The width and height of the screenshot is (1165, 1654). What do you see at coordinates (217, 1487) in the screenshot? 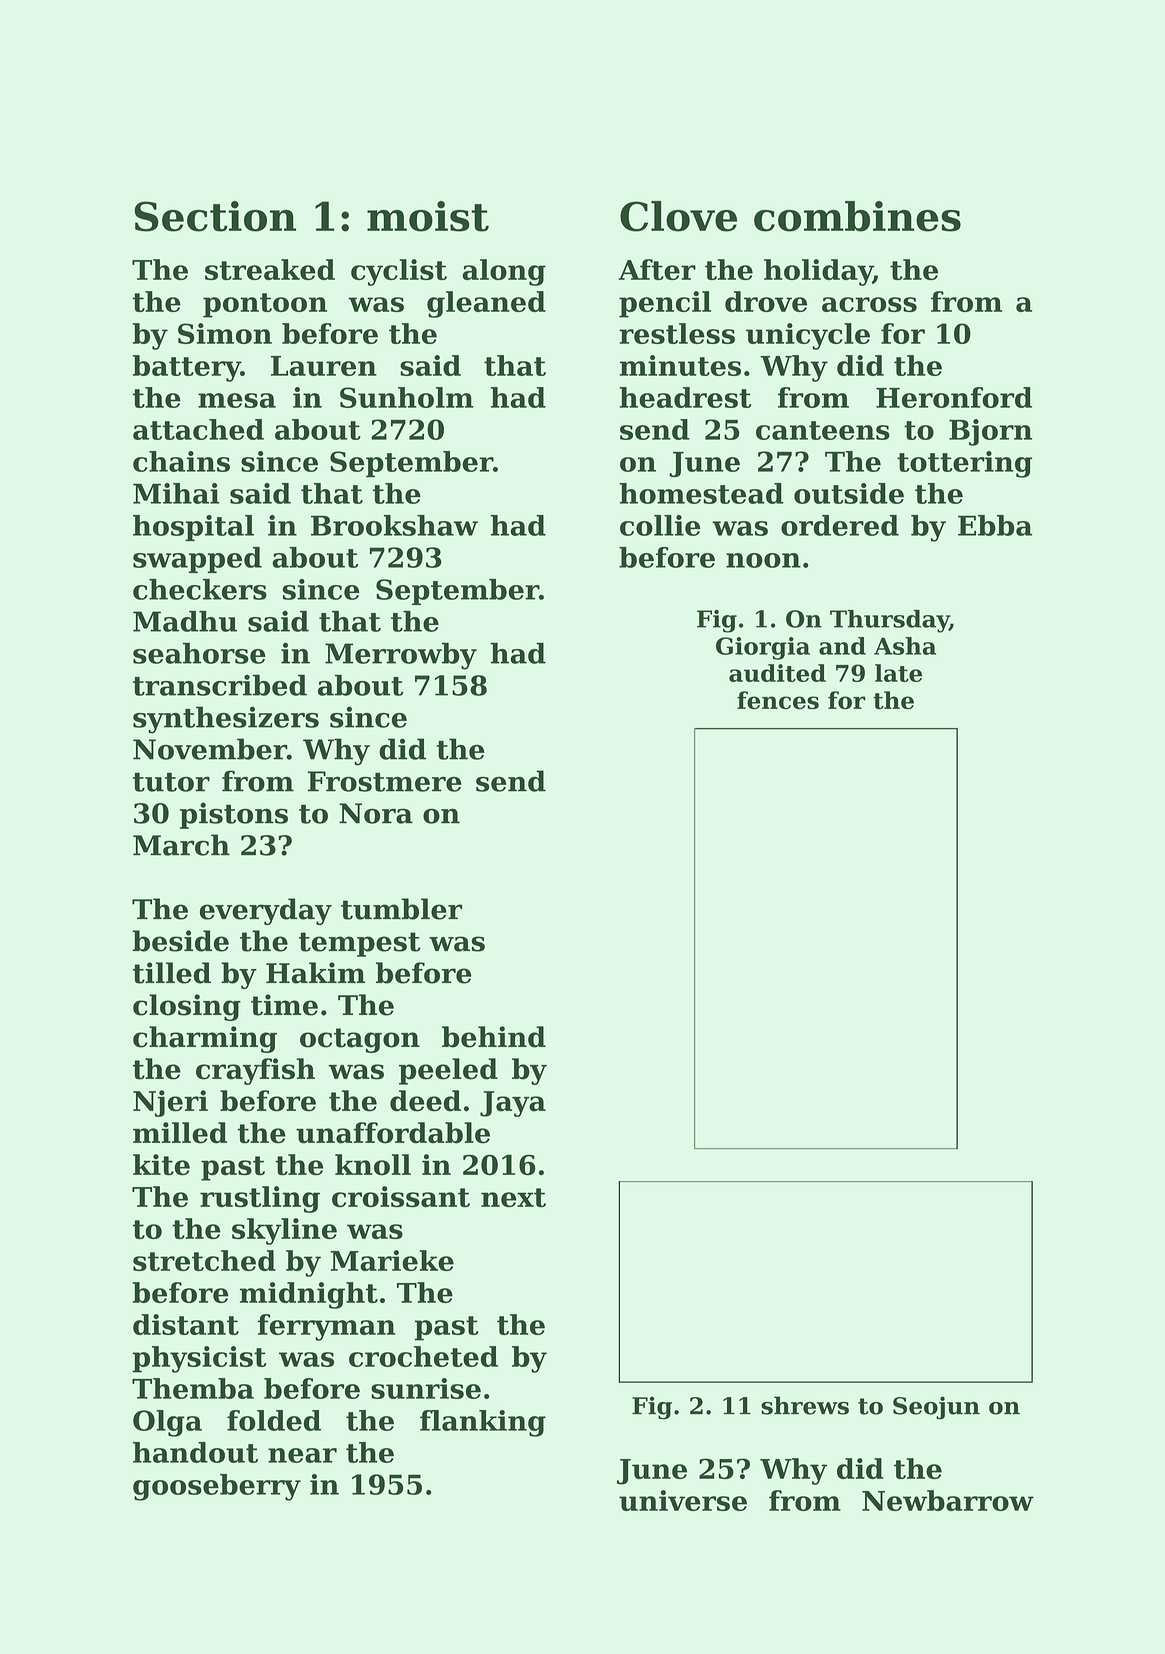
I see `gooseberry` at bounding box center [217, 1487].
